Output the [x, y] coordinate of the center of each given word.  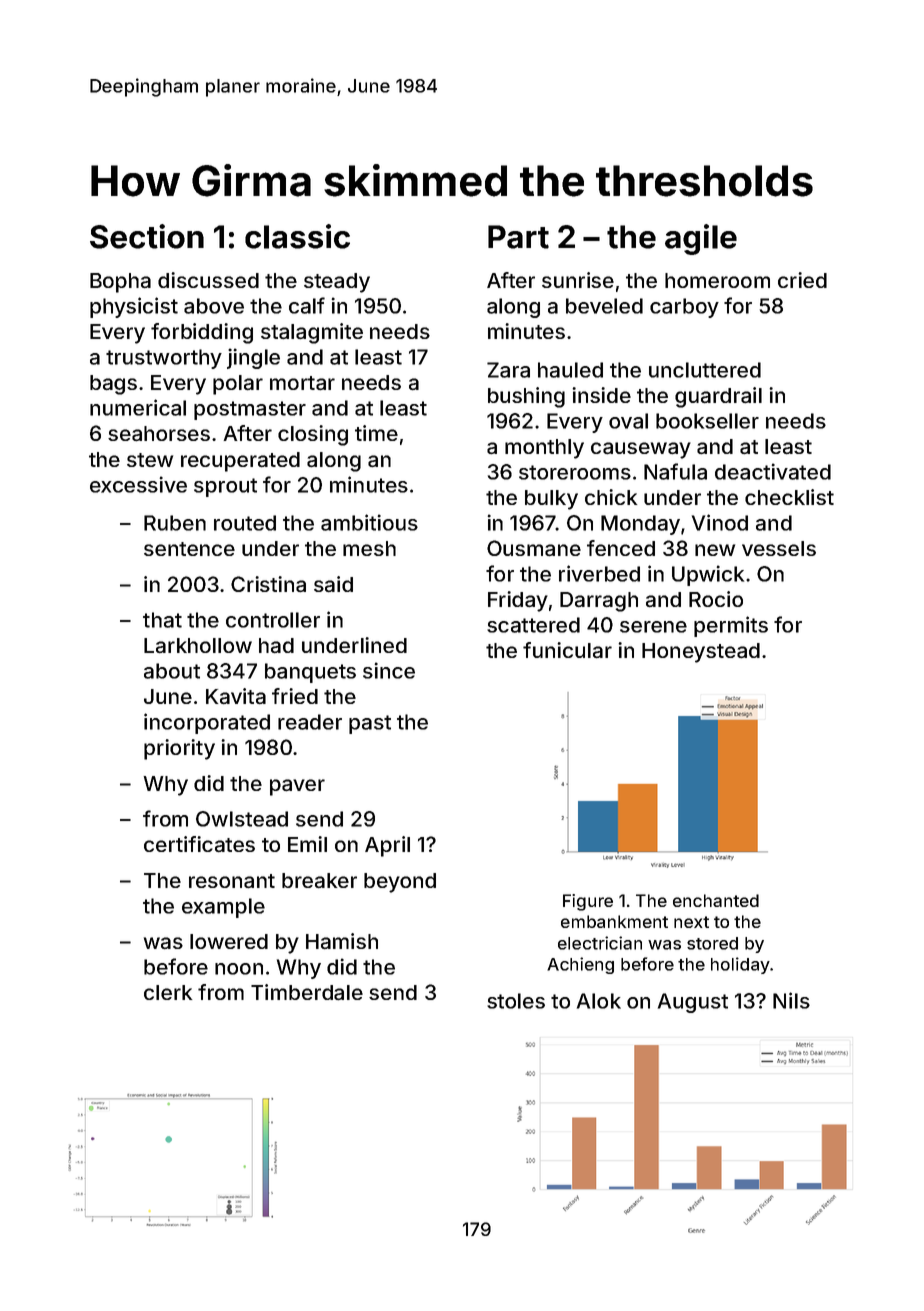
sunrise [578, 280]
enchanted [716, 900]
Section [147, 236]
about [172, 671]
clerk [168, 992]
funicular [567, 650]
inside [601, 395]
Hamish [342, 941]
